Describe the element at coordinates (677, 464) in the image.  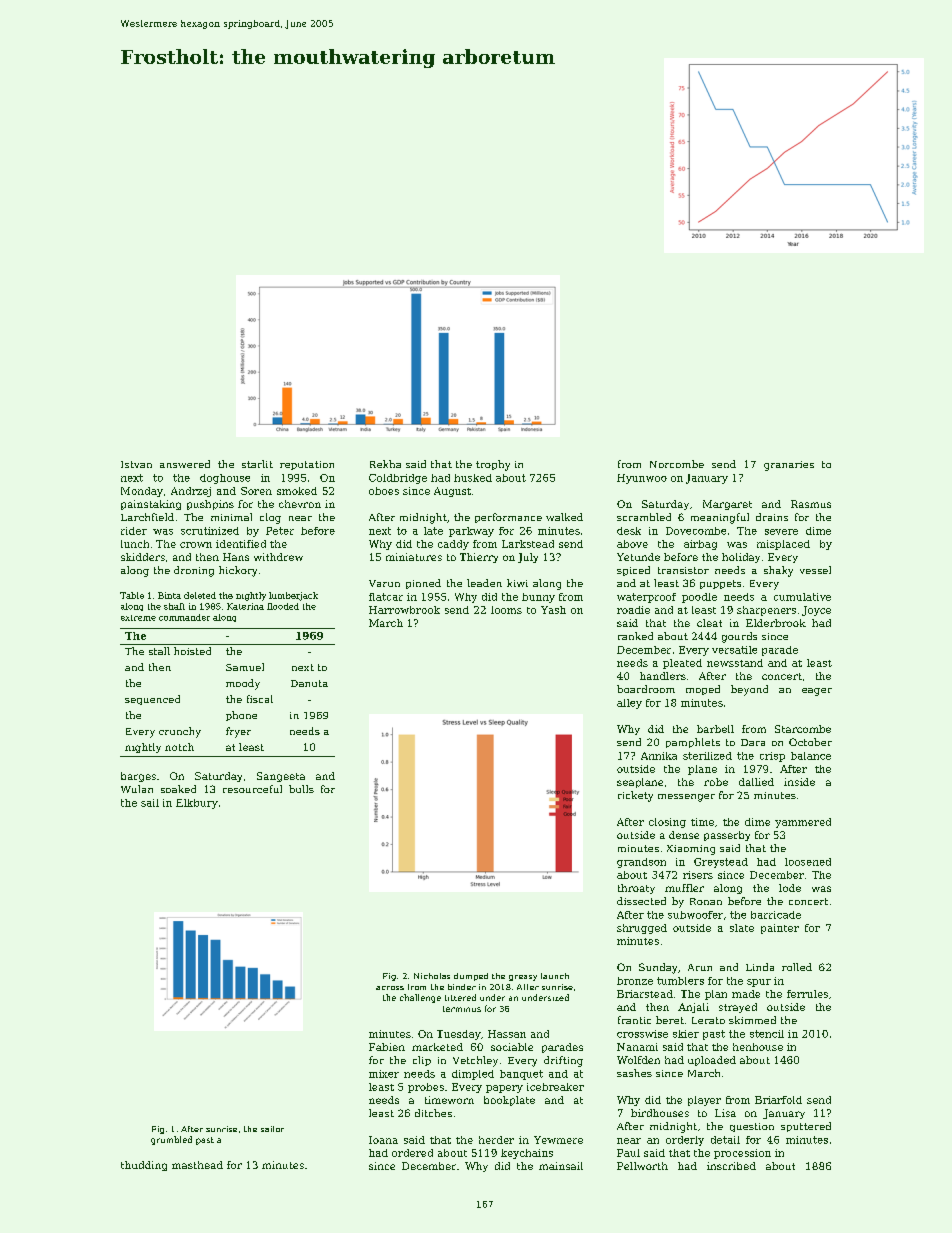
I see `Norcombe` at that location.
